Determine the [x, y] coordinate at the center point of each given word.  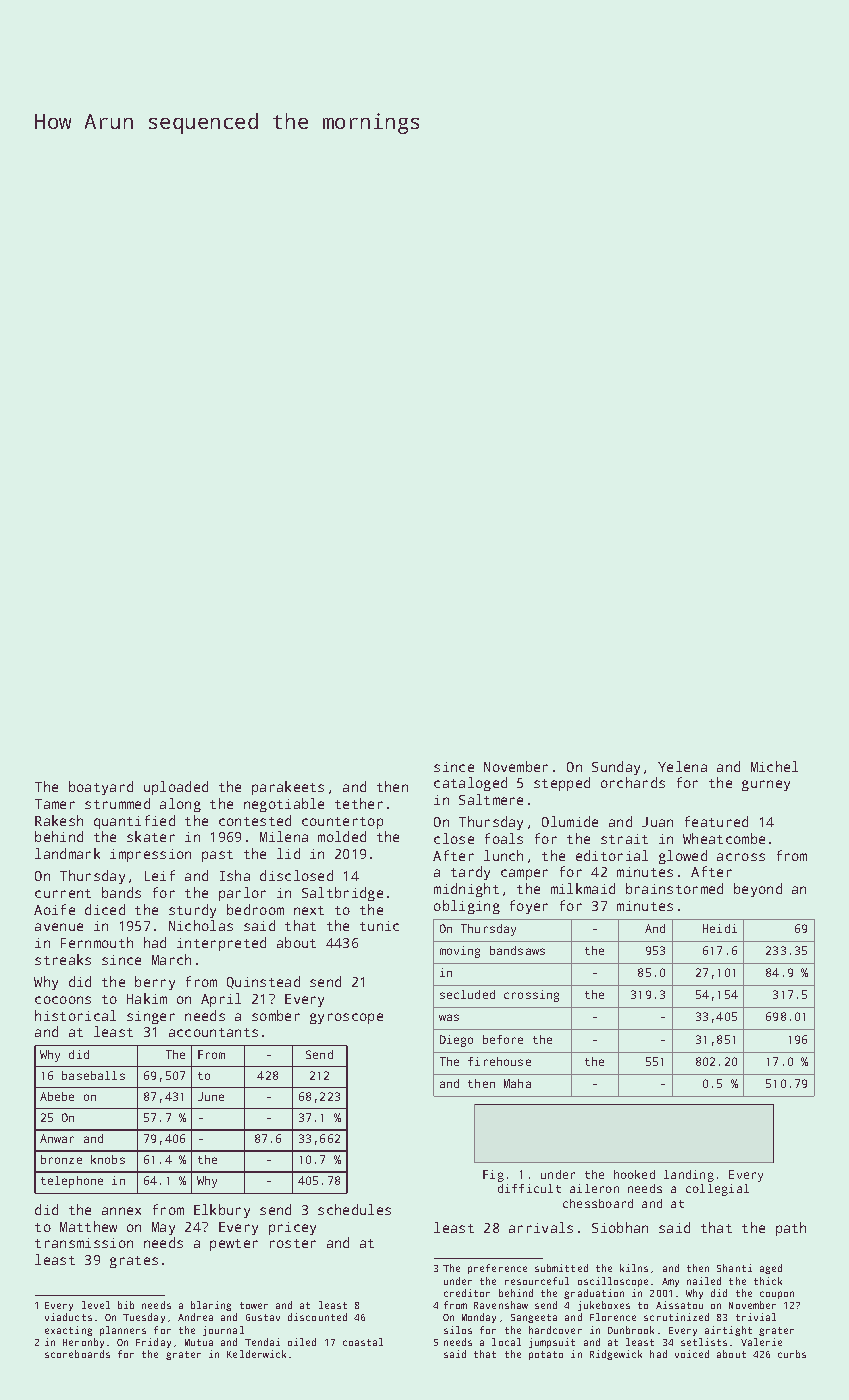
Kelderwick [256, 1354]
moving [460, 952]
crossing [531, 996]
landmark [67, 853]
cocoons [63, 1000]
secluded [467, 994]
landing [689, 1176]
